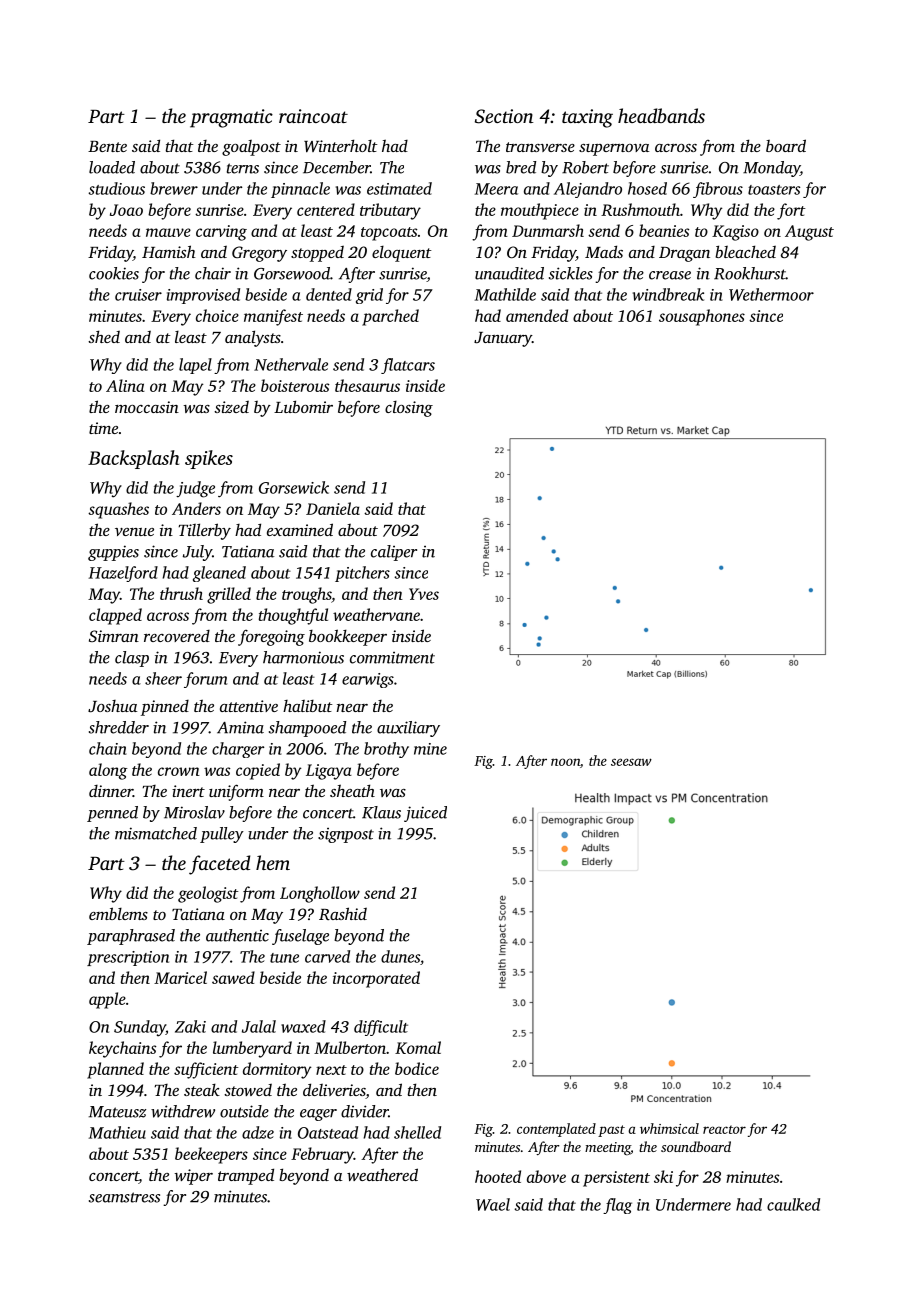  I want to click on guppies, so click(113, 553).
